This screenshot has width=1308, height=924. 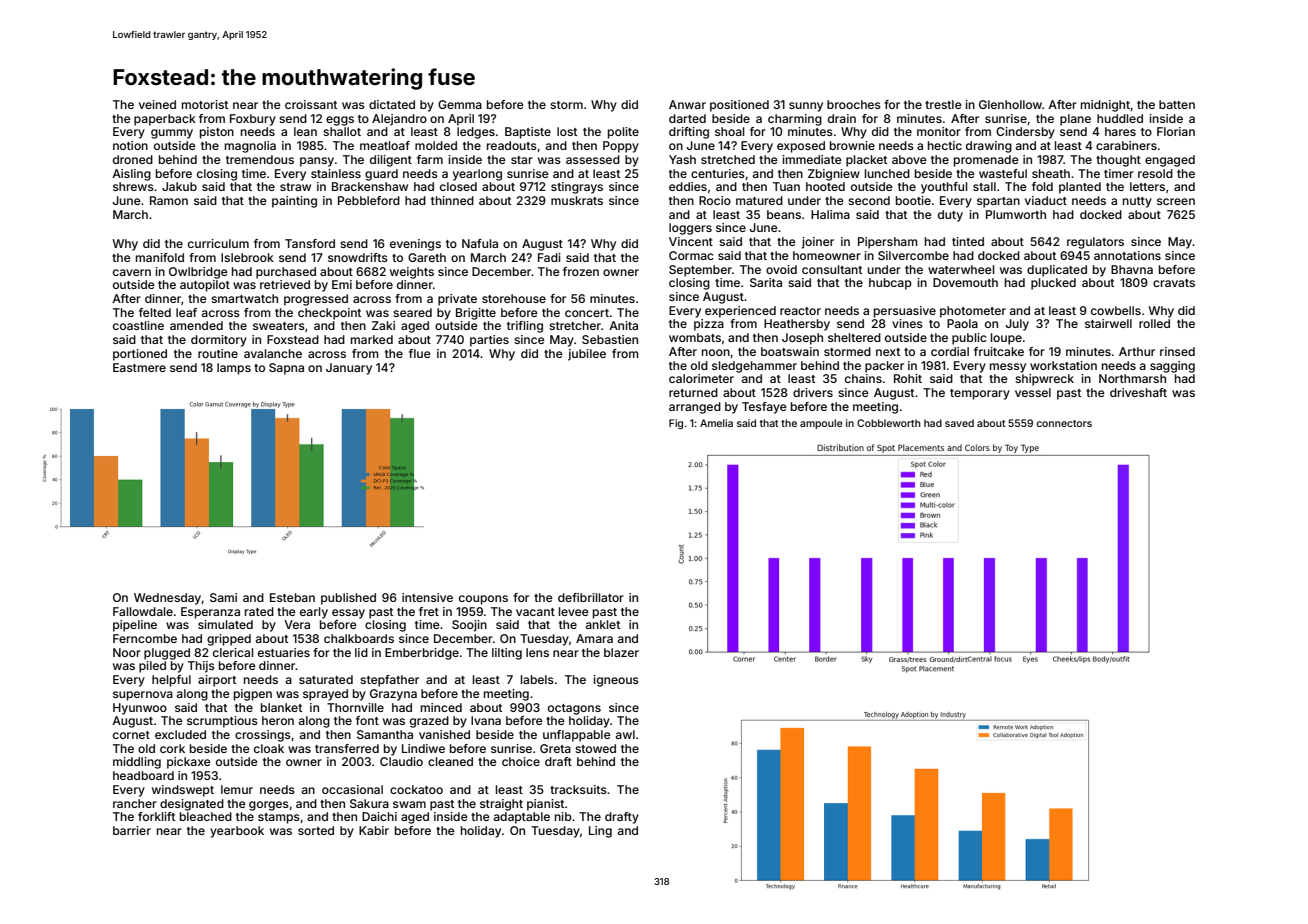 I want to click on barrier, so click(x=132, y=830).
